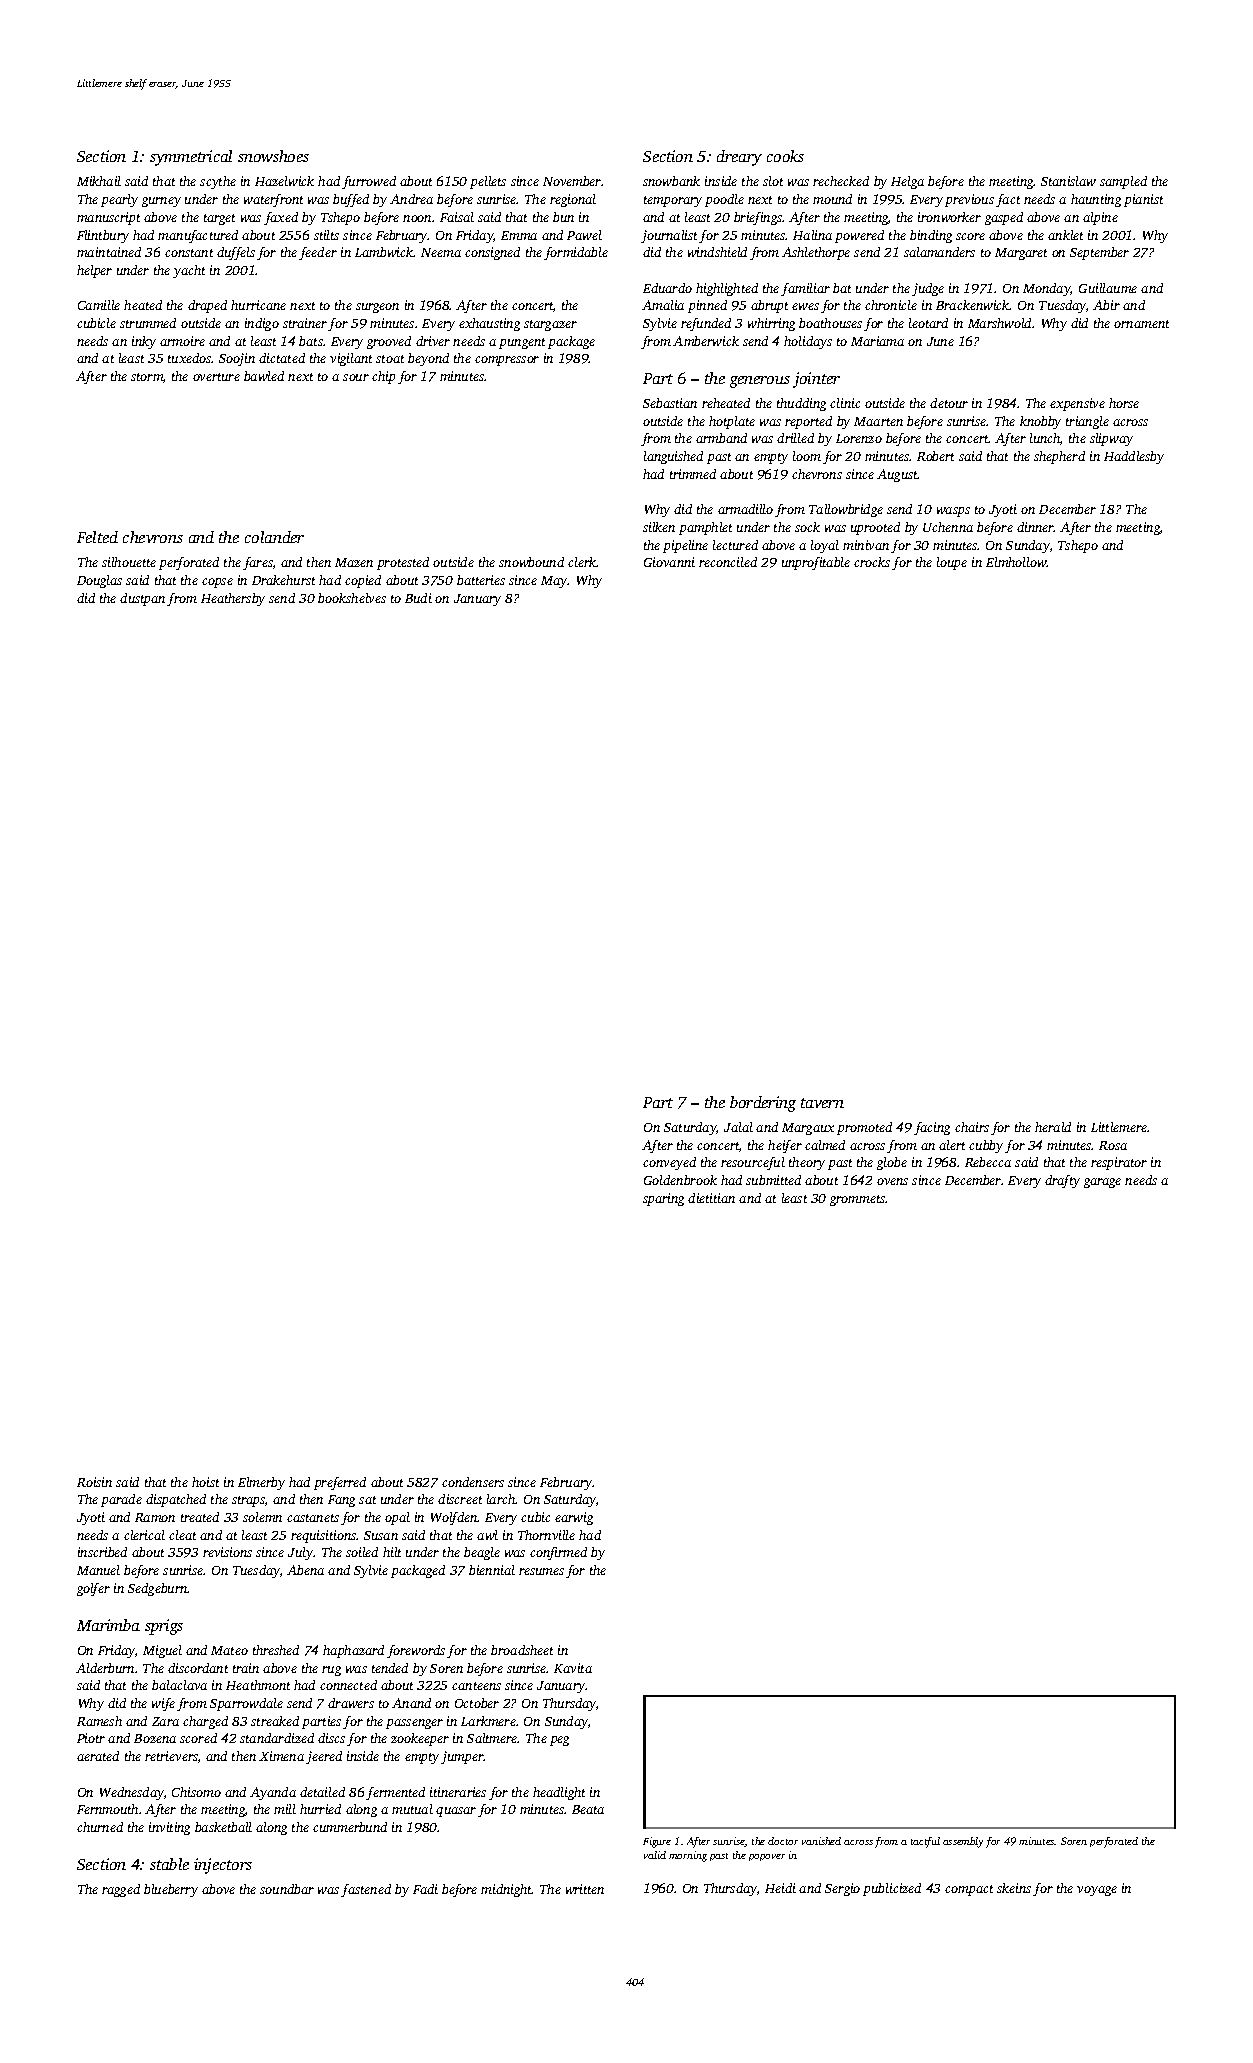 This screenshot has height=2063, width=1253. Describe the element at coordinates (340, 1483) in the screenshot. I see `preferred` at that location.
